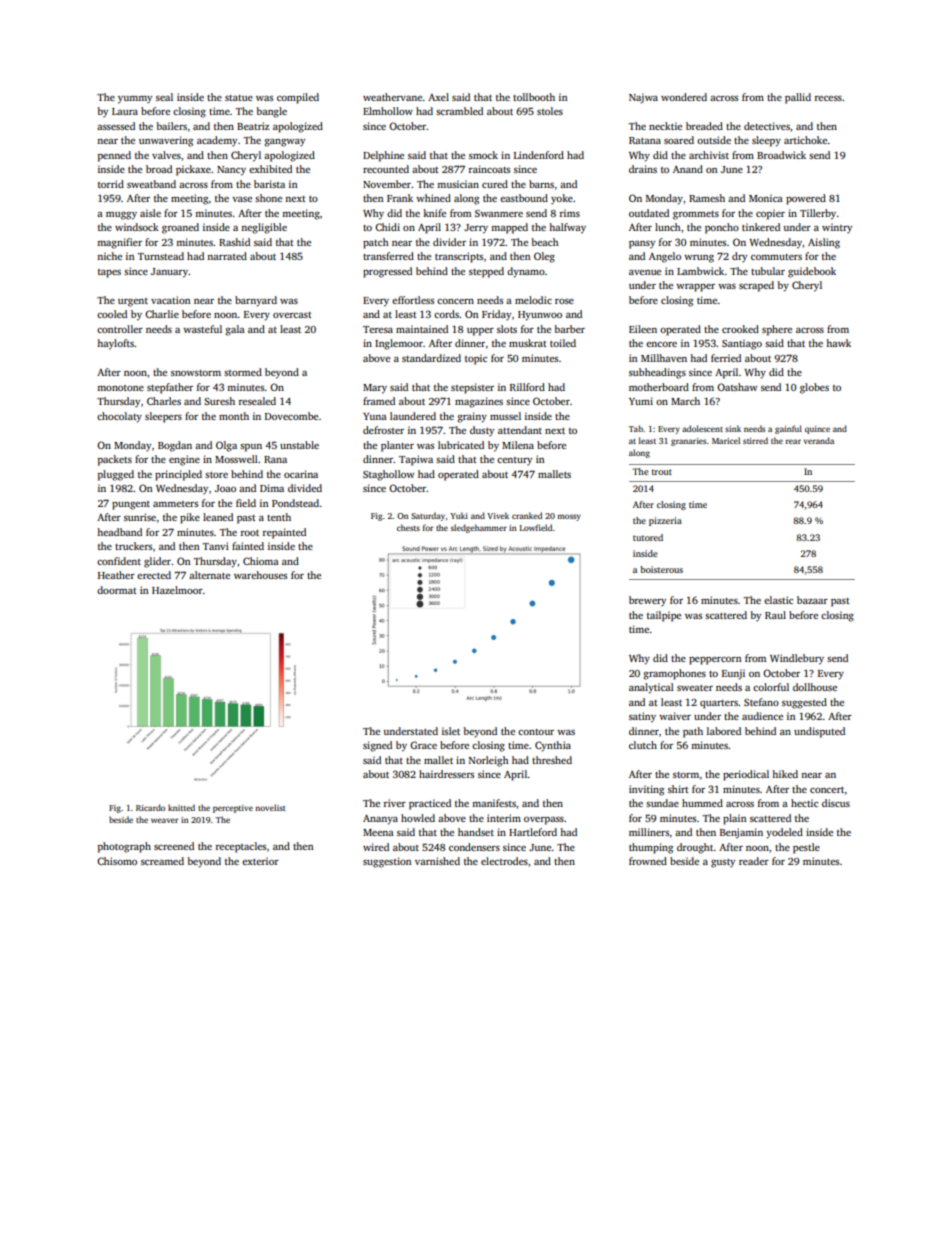  I want to click on Laura, so click(125, 111).
